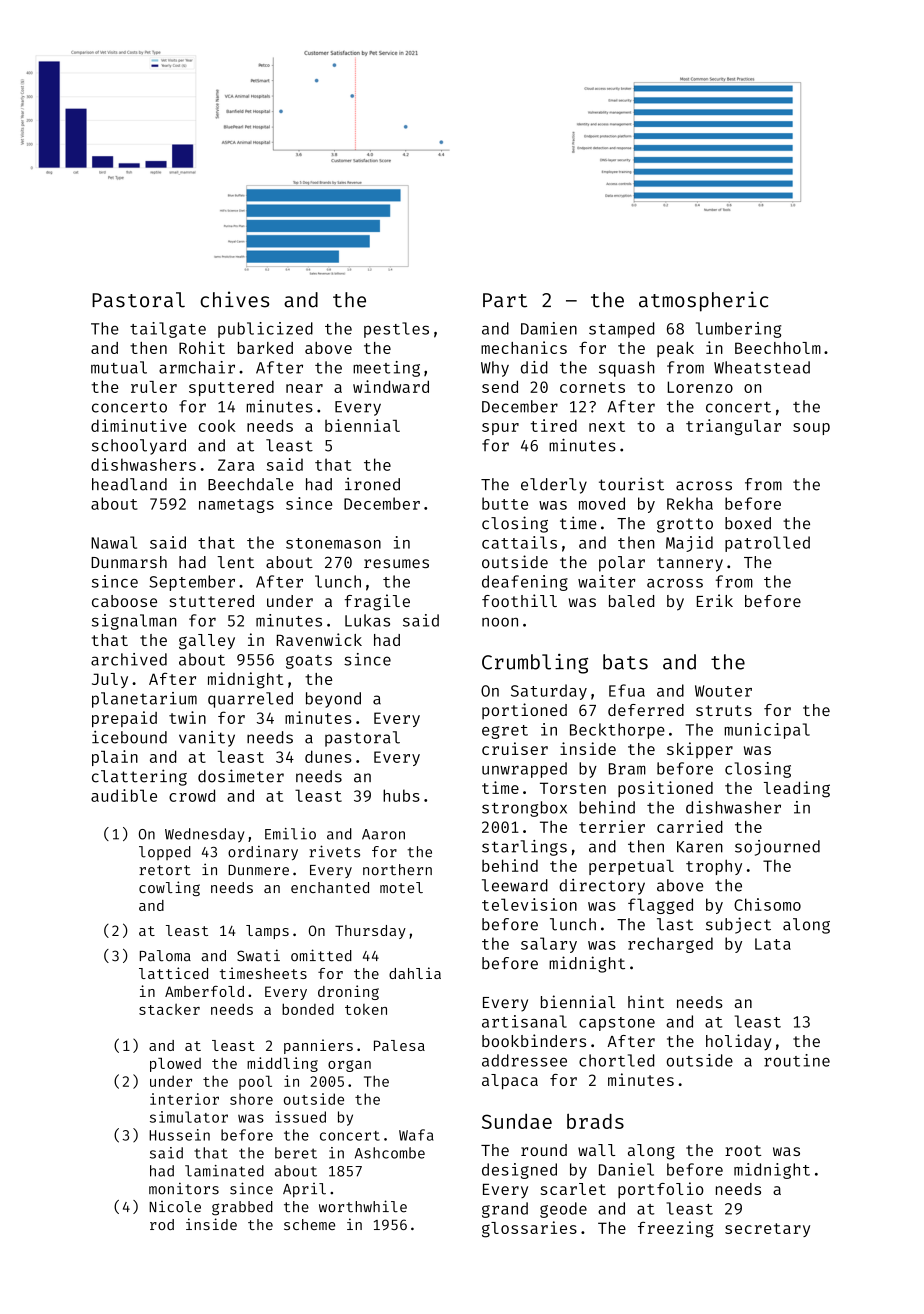 The width and height of the screenshot is (924, 1314). Describe the element at coordinates (399, 1045) in the screenshot. I see `Palesa` at that location.
